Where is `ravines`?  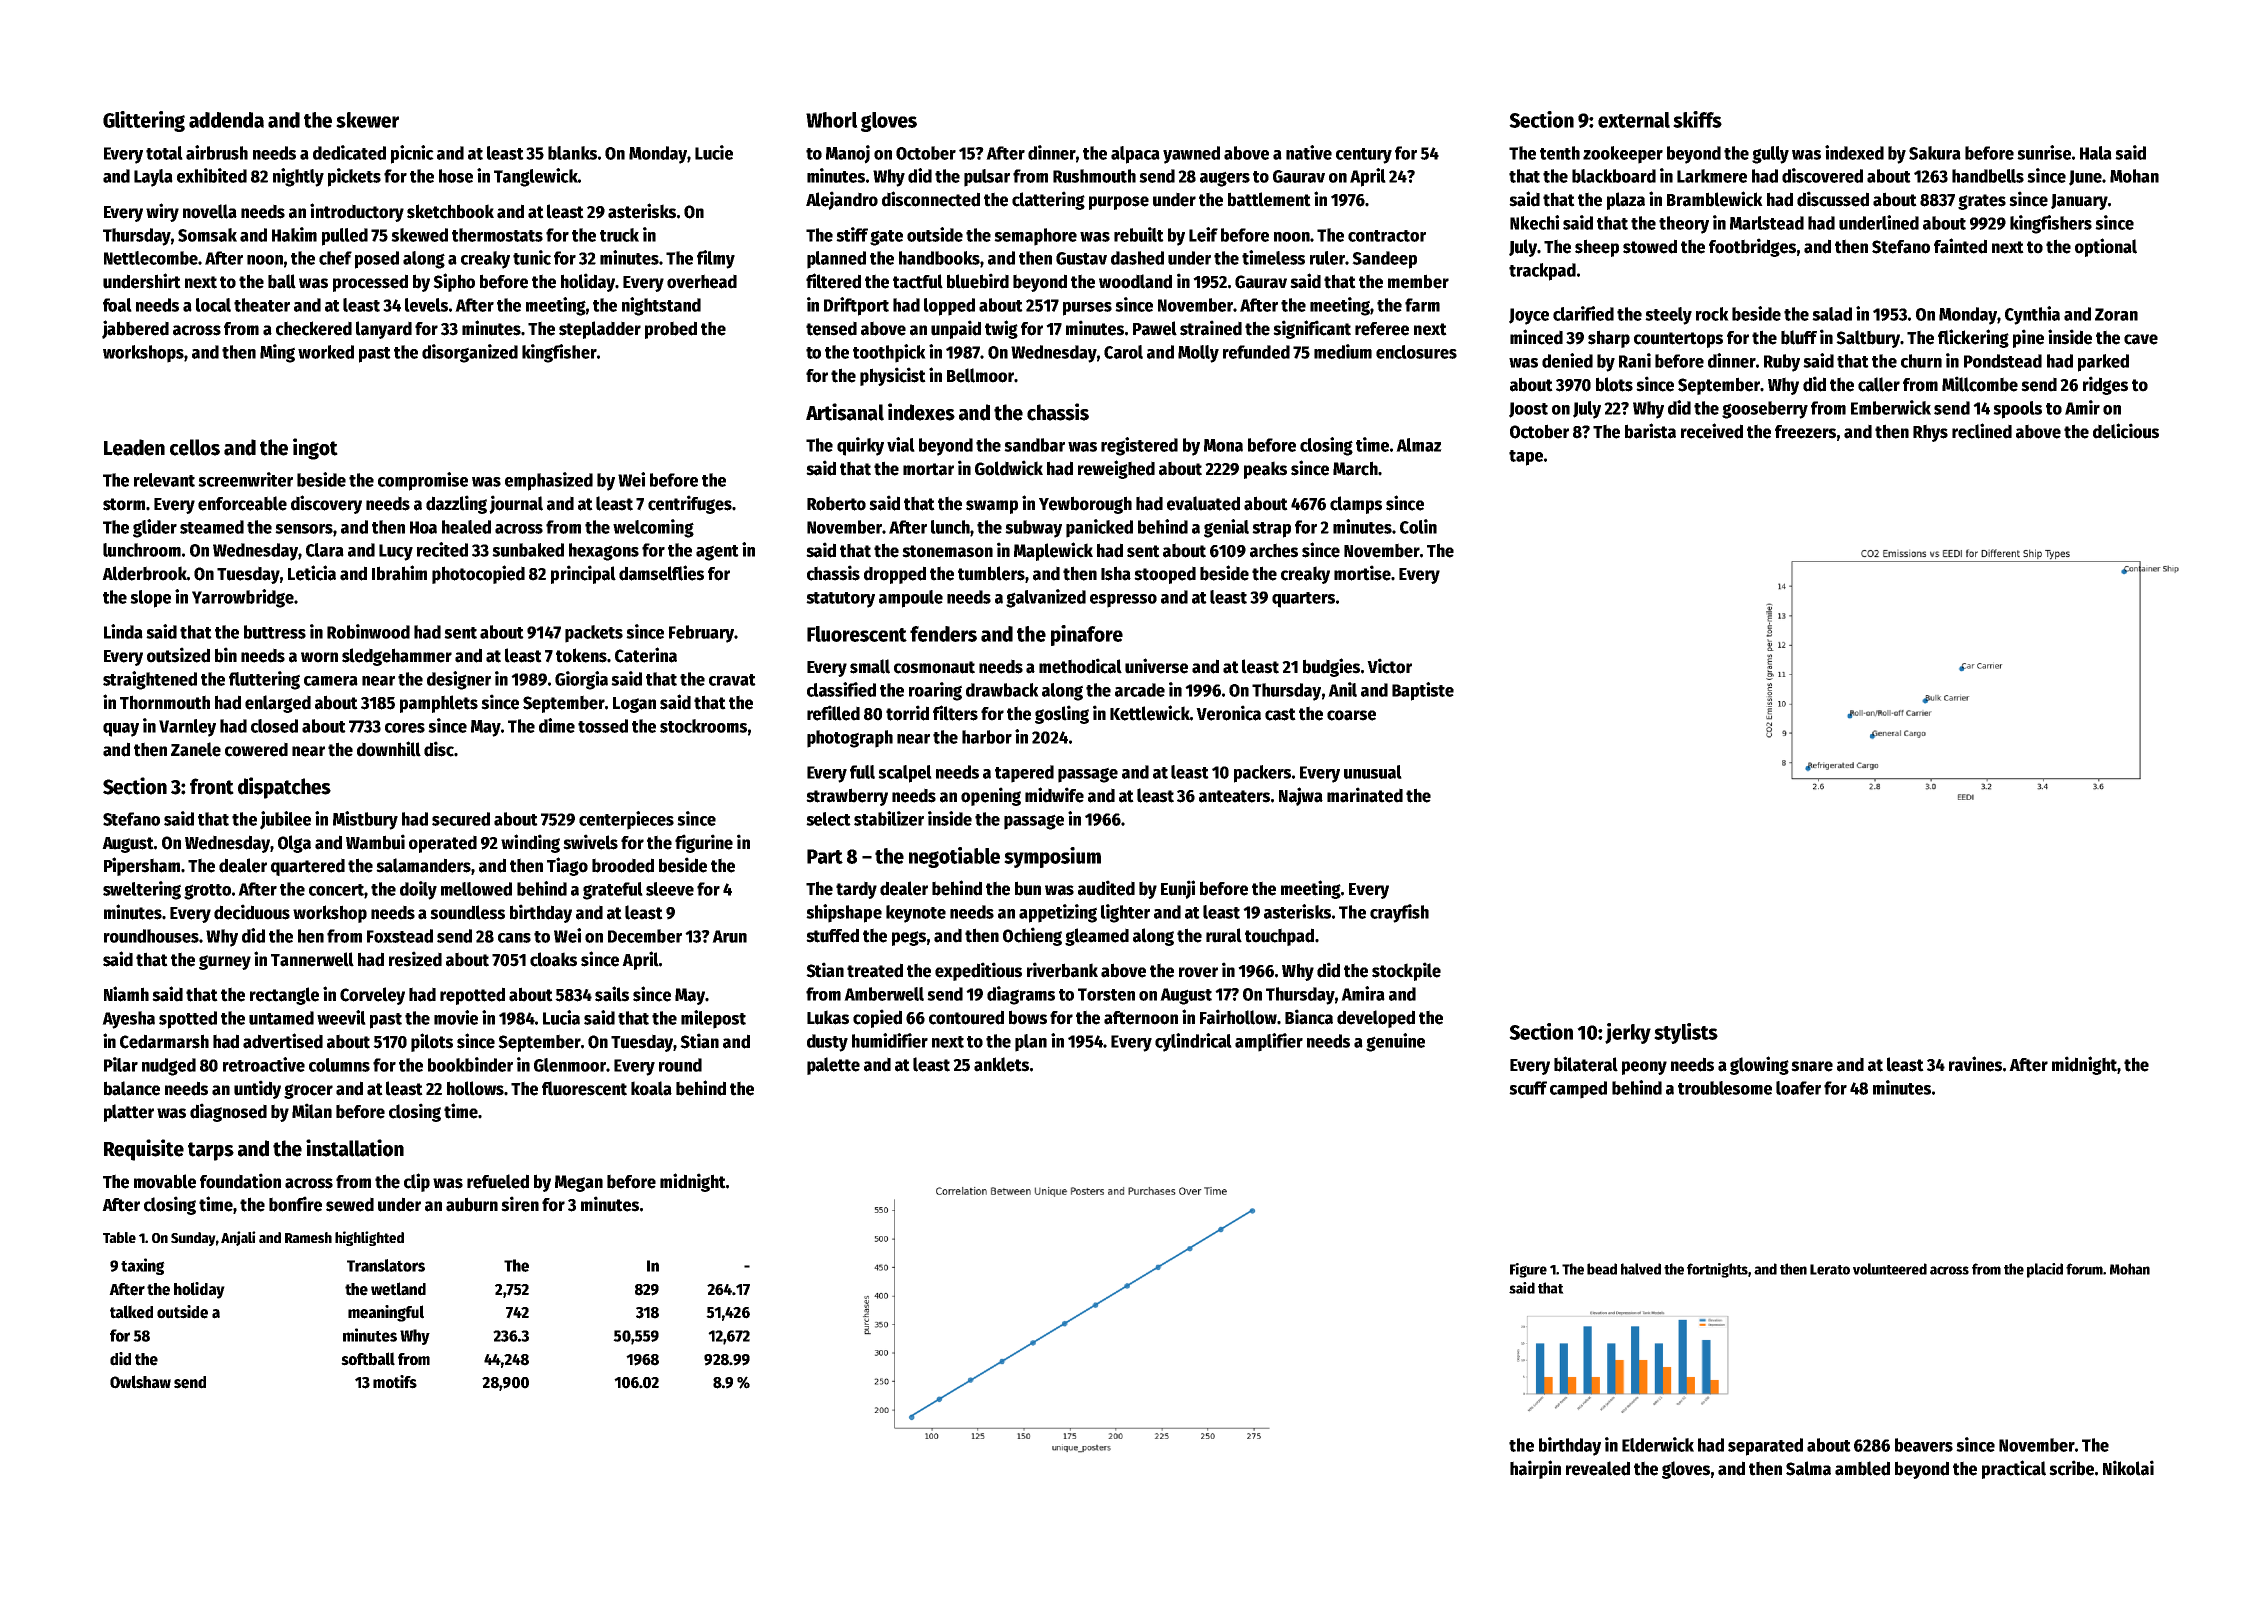
ravines is located at coordinates (1975, 1064).
